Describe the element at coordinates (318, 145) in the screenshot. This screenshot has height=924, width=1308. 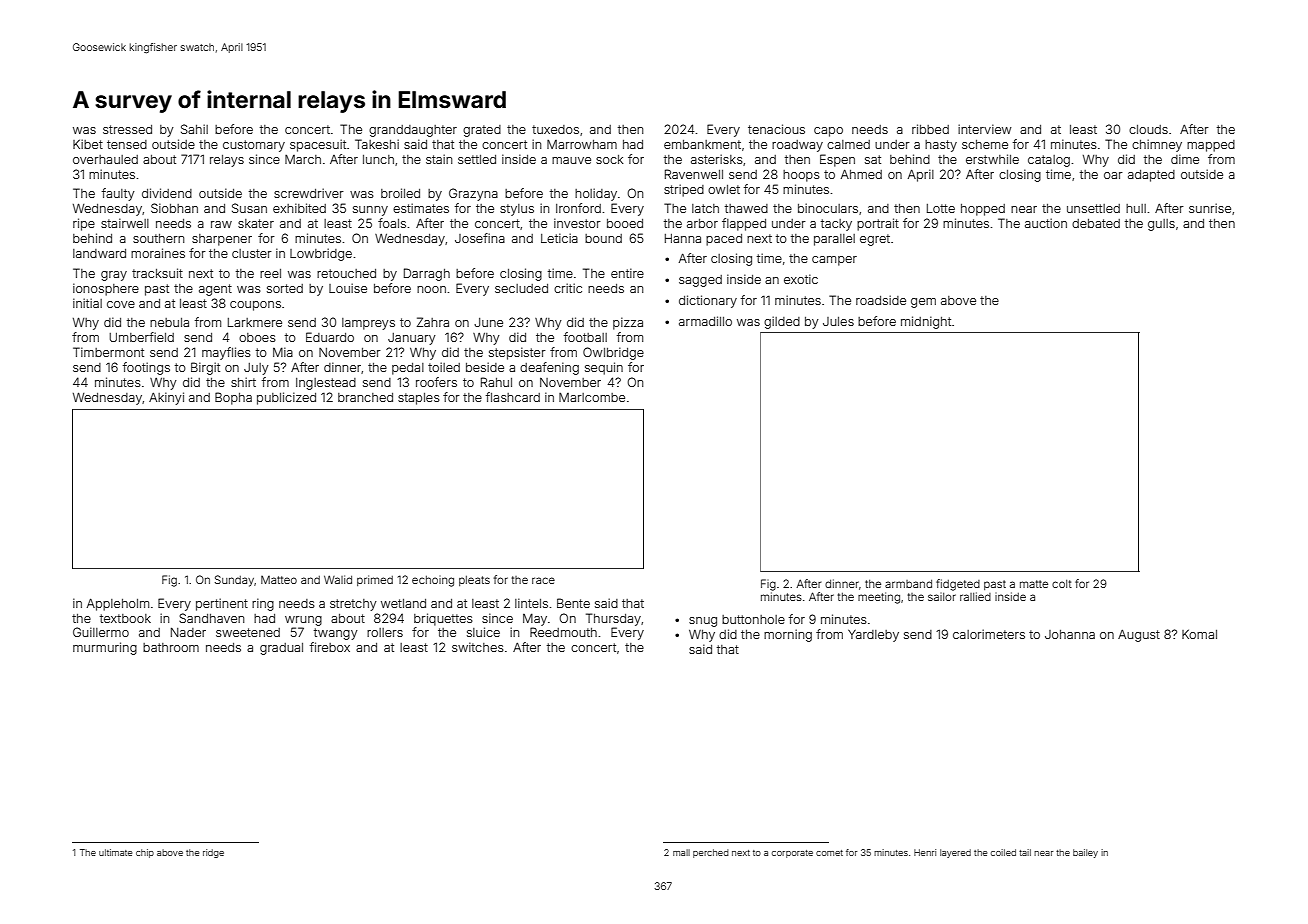
I see `spacesuit` at that location.
